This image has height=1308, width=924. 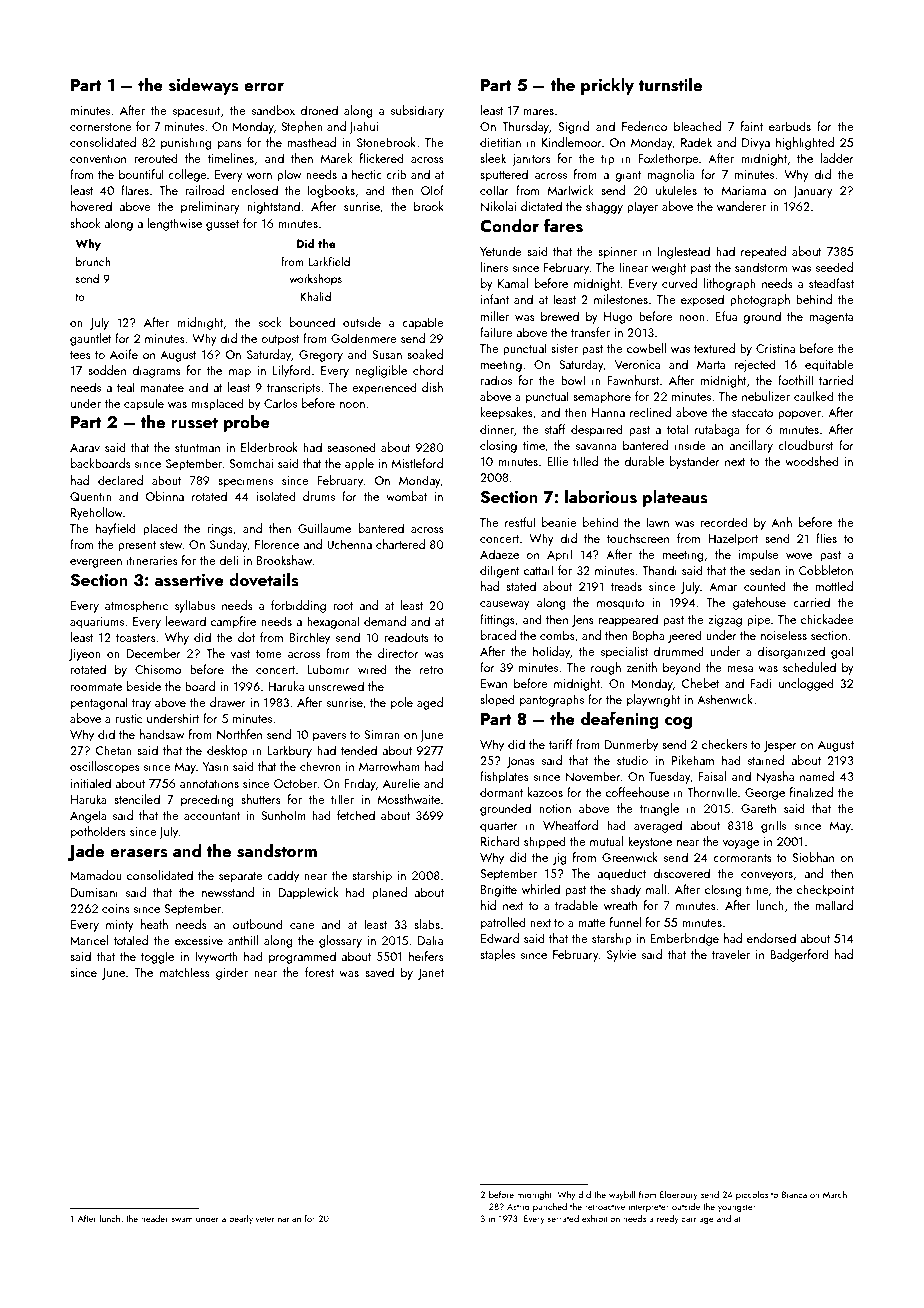 What do you see at coordinates (644, 126) in the image?
I see `Federico` at bounding box center [644, 126].
